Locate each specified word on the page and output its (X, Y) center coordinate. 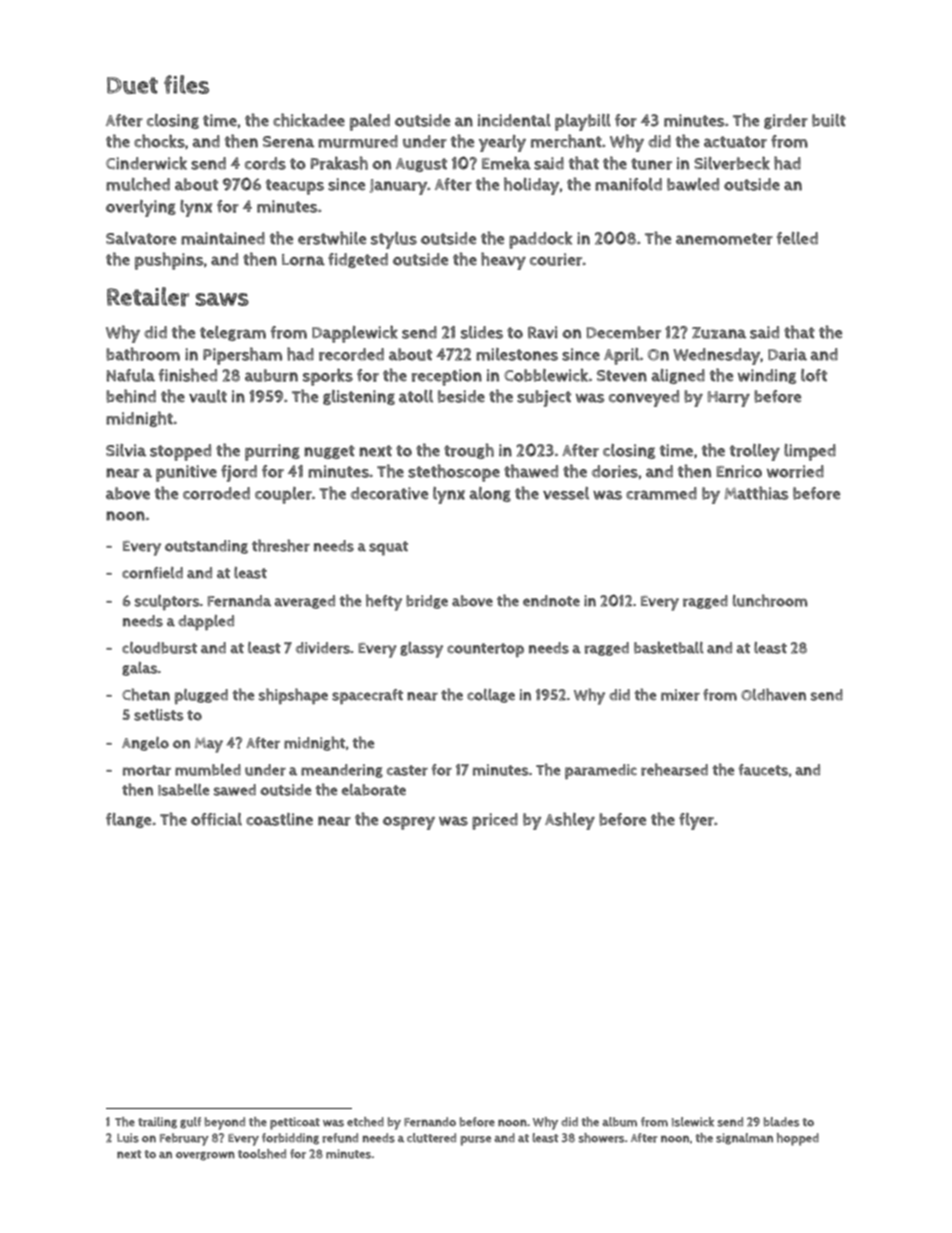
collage (491, 696)
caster (407, 770)
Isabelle (184, 790)
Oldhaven (773, 694)
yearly (502, 143)
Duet (132, 85)
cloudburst (159, 648)
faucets (763, 770)
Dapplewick (355, 334)
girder (786, 121)
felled (797, 238)
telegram (233, 333)
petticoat (295, 1123)
